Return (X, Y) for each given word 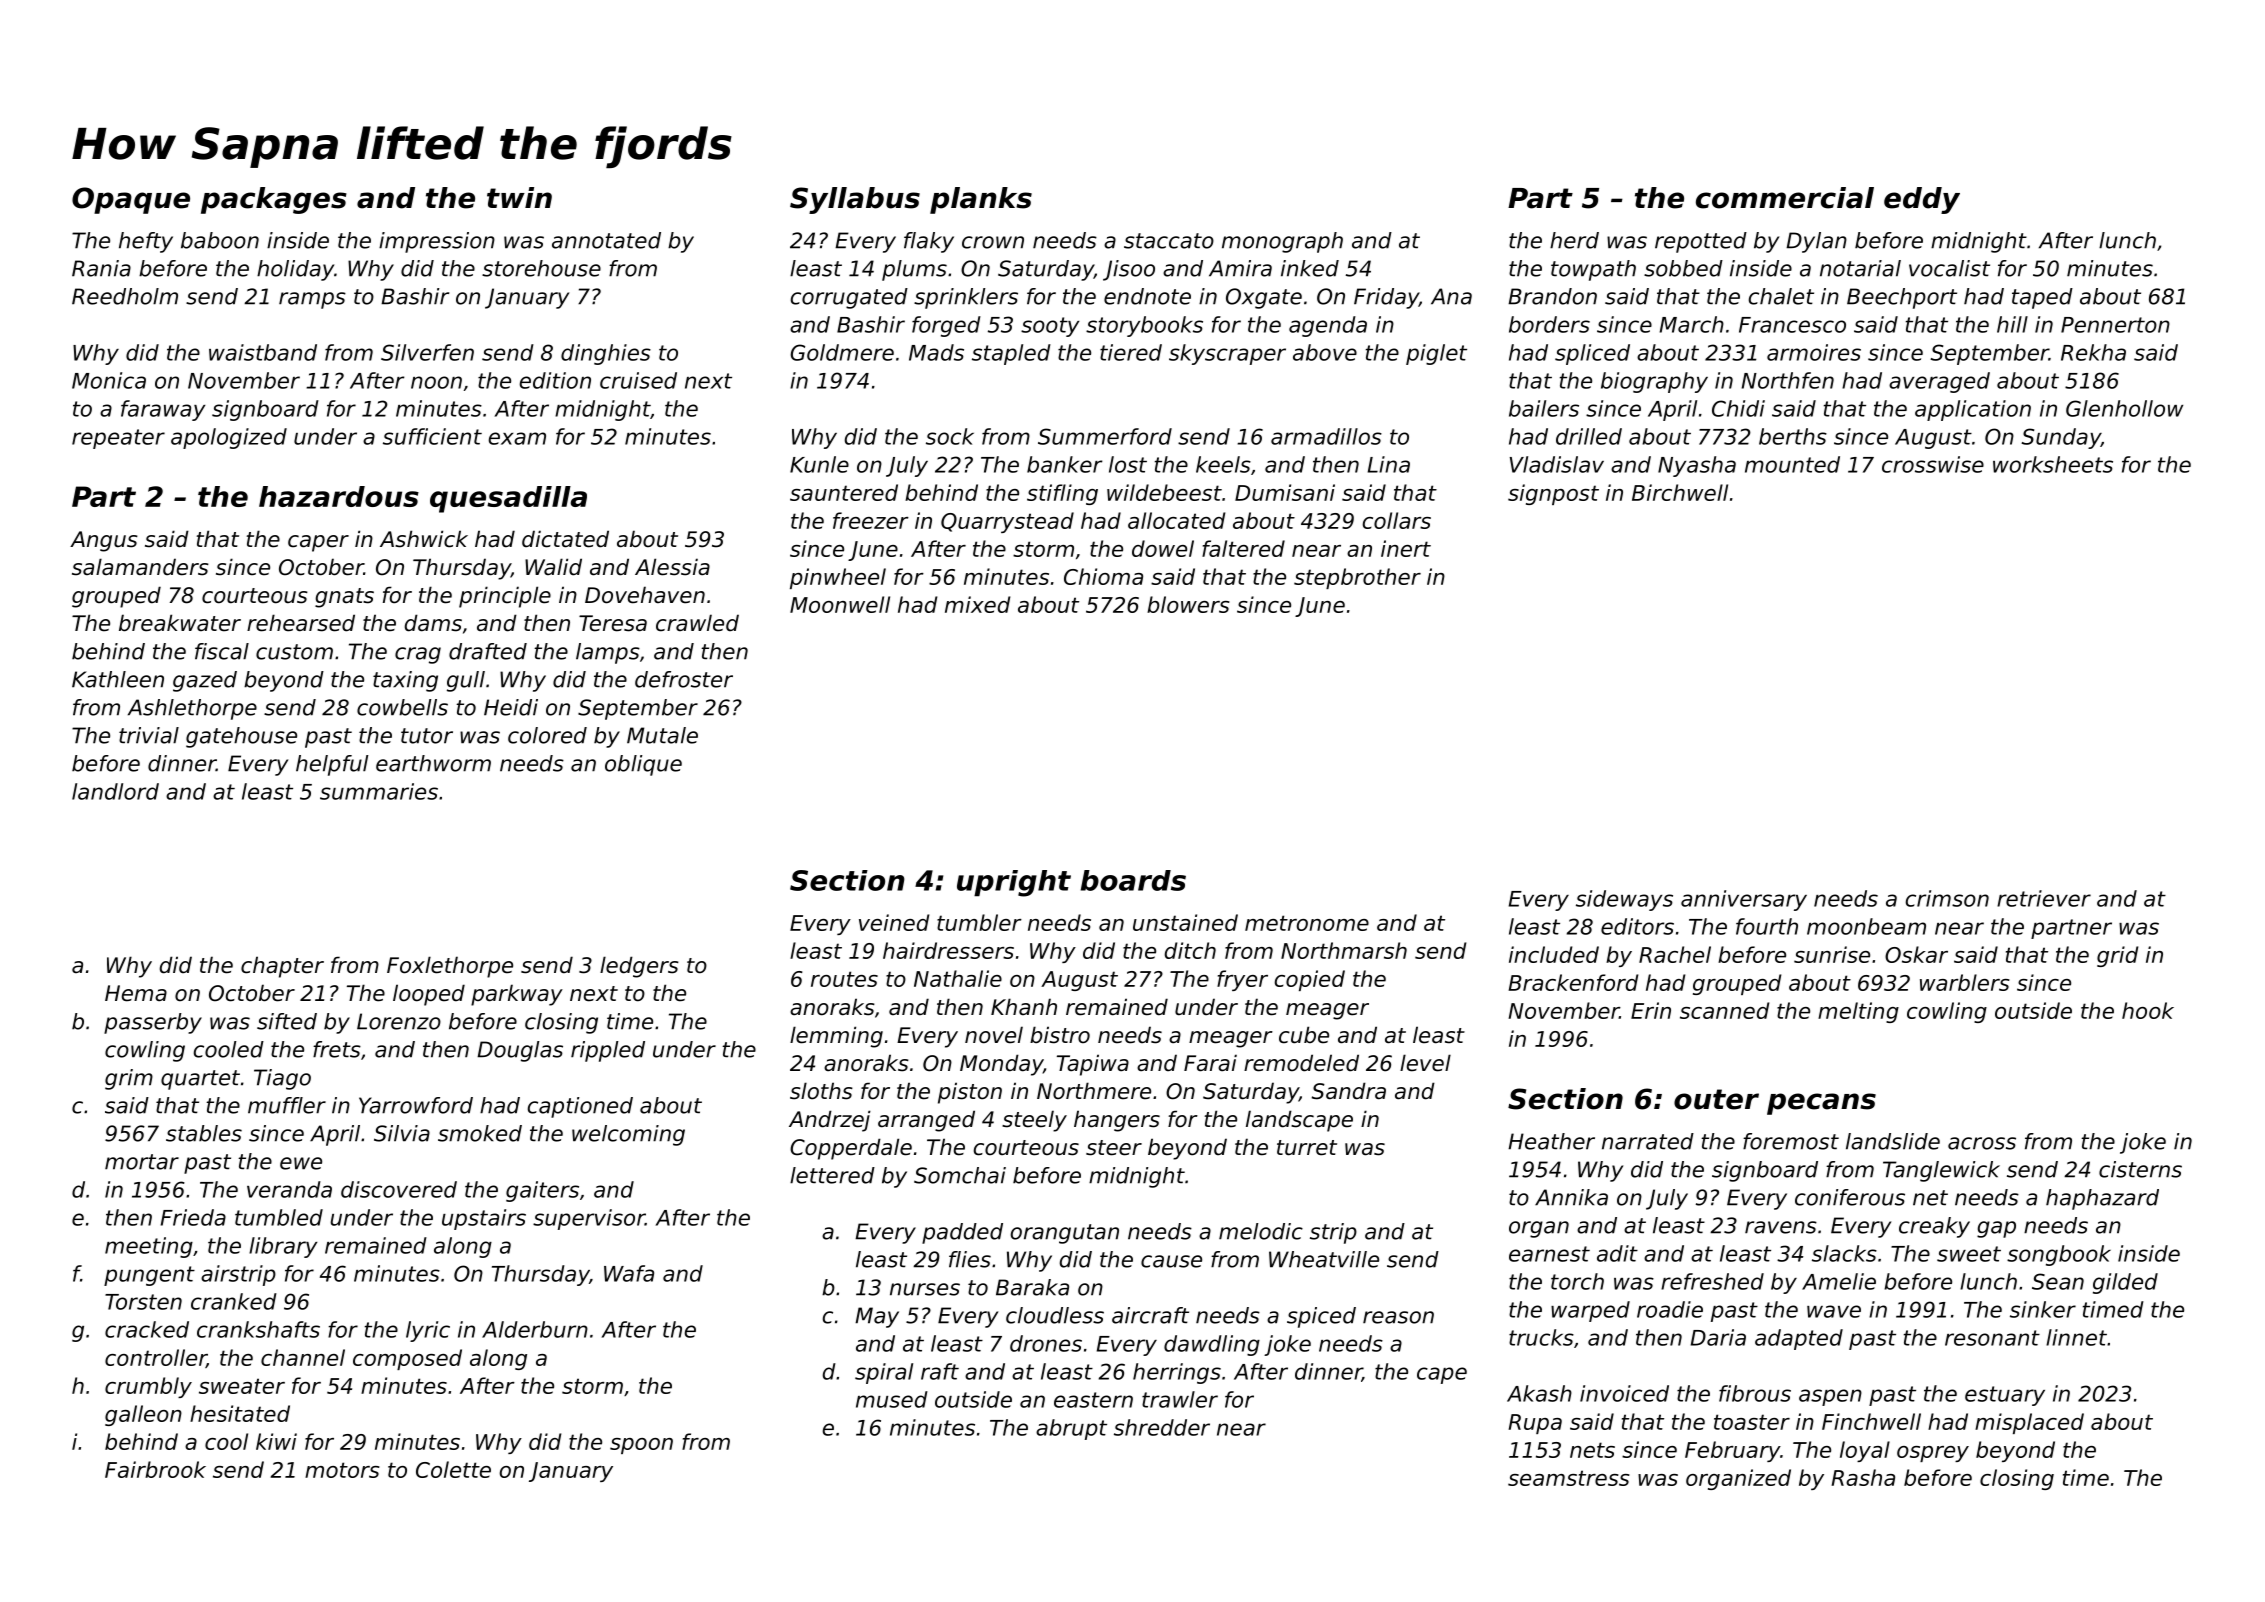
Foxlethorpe (450, 967)
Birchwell (1680, 492)
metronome (1307, 923)
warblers (1965, 982)
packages (274, 200)
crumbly (148, 1387)
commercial (1785, 198)
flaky (929, 242)
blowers (1188, 604)
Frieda (193, 1217)
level (1425, 1063)
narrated (1648, 1141)
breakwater (180, 623)
